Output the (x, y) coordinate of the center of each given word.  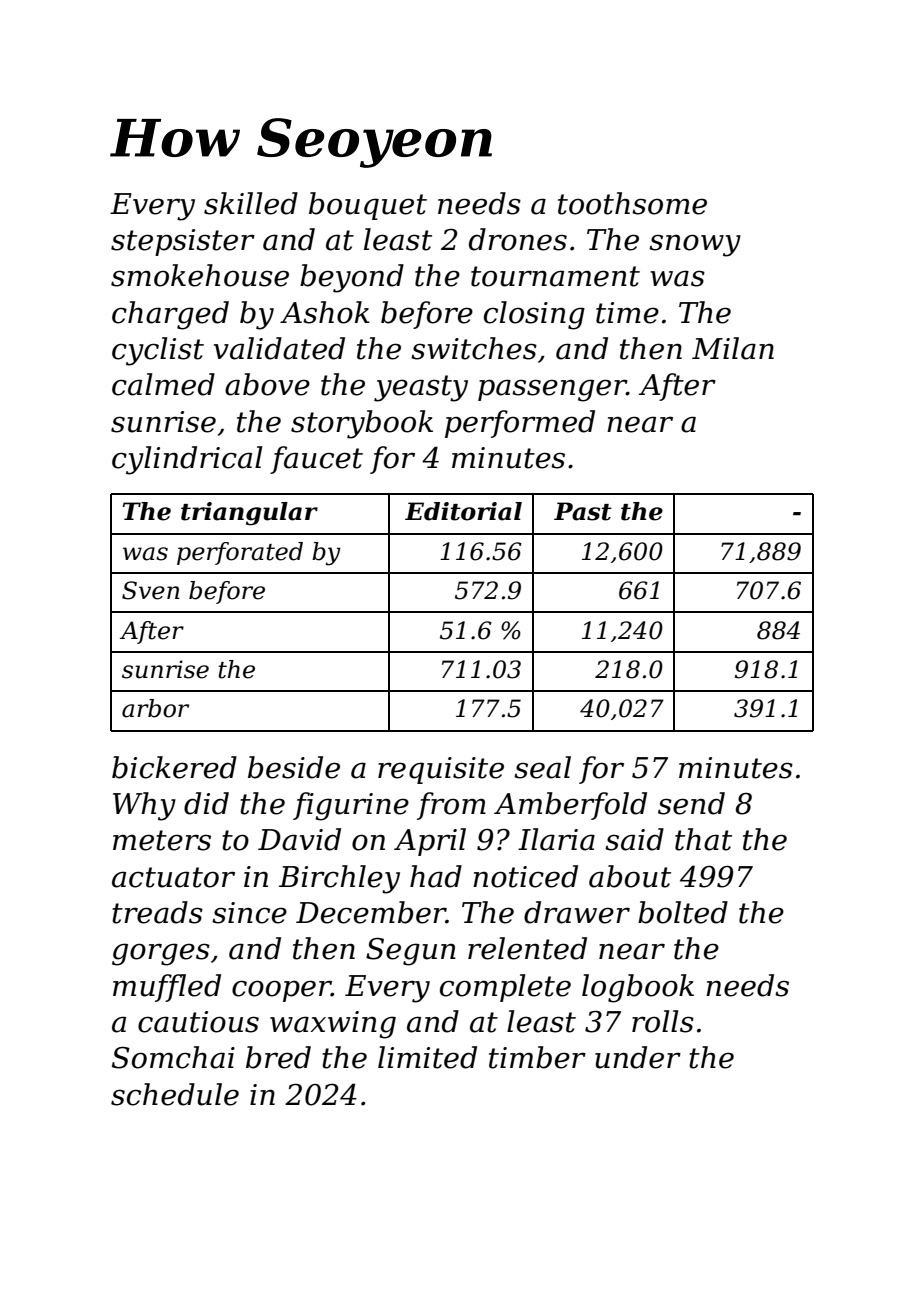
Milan (733, 348)
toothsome (632, 203)
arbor (155, 708)
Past (583, 511)
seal (542, 767)
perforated (240, 553)
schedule (175, 1094)
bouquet (368, 206)
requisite (441, 770)
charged (170, 315)
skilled (251, 203)
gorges (161, 954)
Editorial (463, 511)
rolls (663, 1021)
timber (537, 1057)
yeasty (421, 388)
